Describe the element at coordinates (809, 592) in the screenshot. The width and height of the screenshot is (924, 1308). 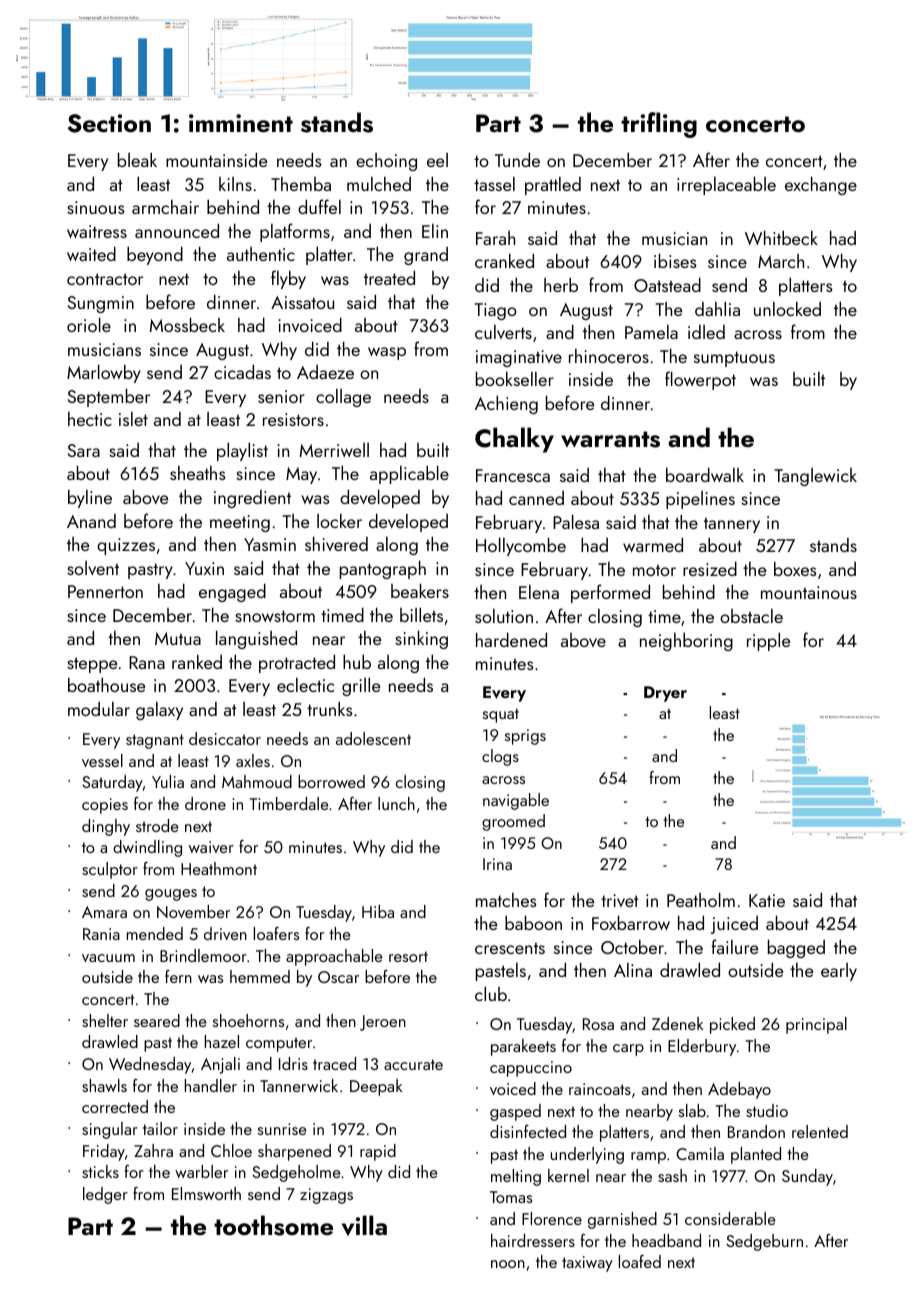
I see `mountainous` at that location.
